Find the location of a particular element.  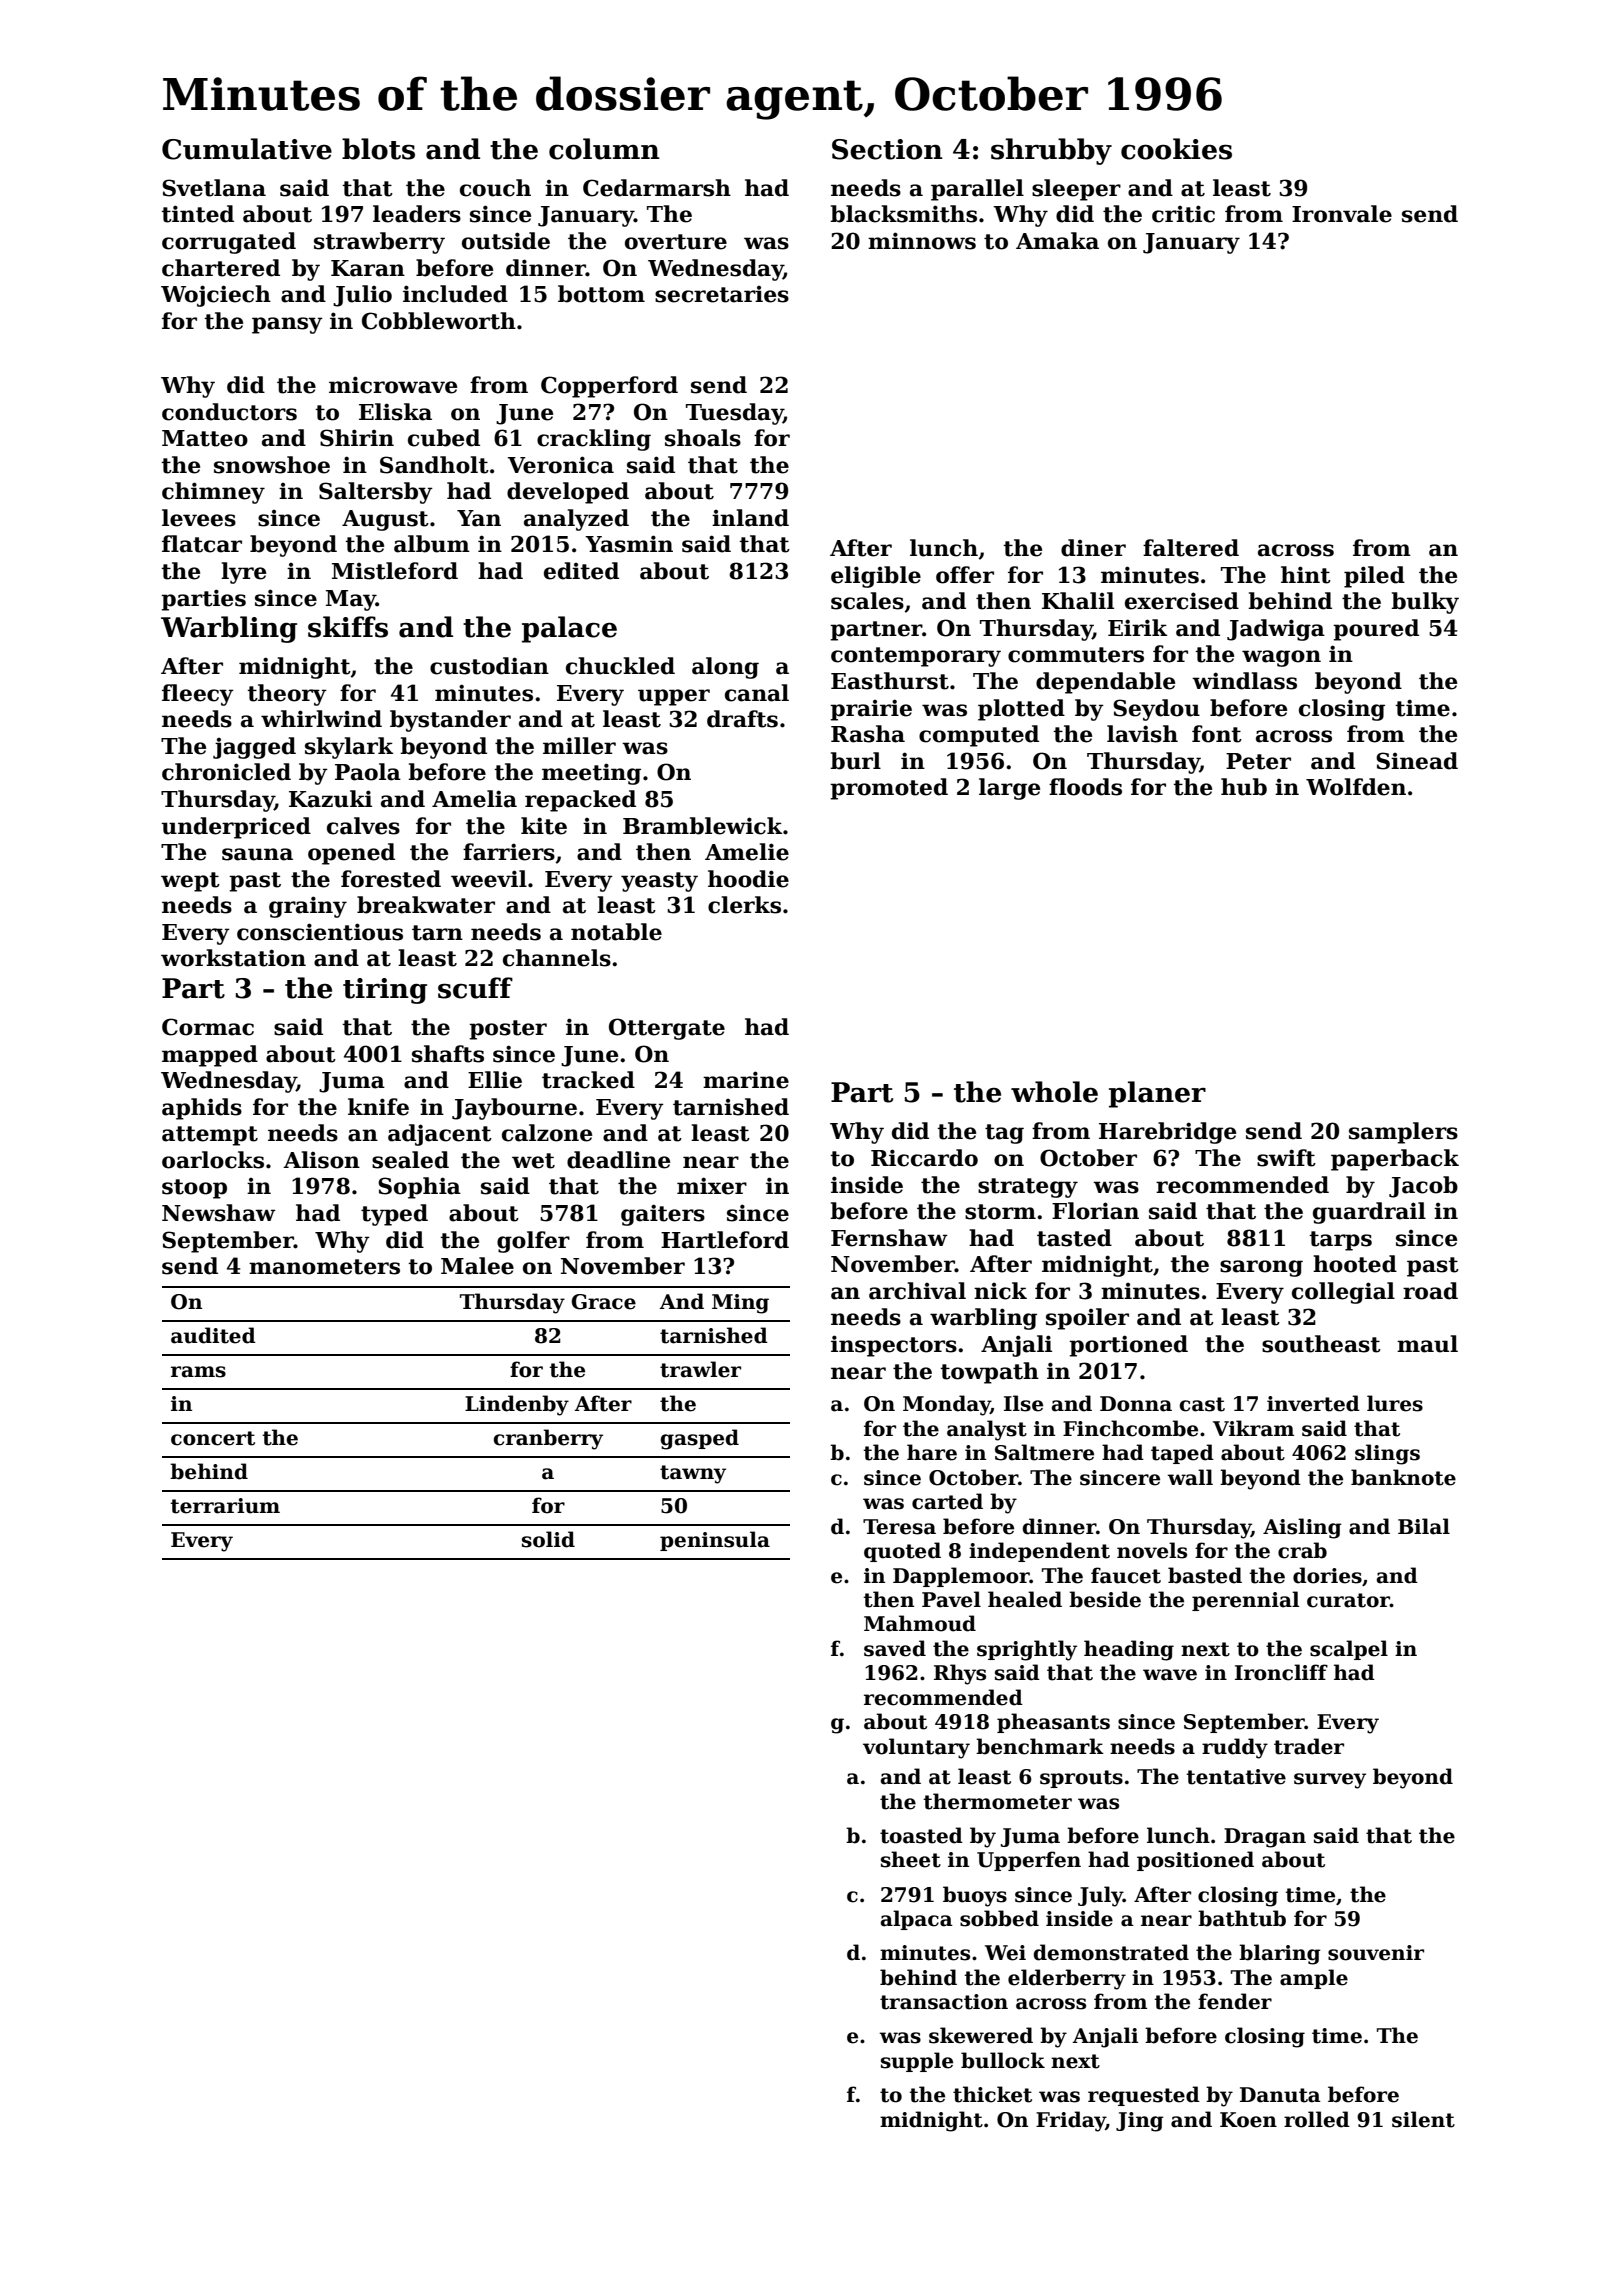

solid is located at coordinates (548, 1539).
